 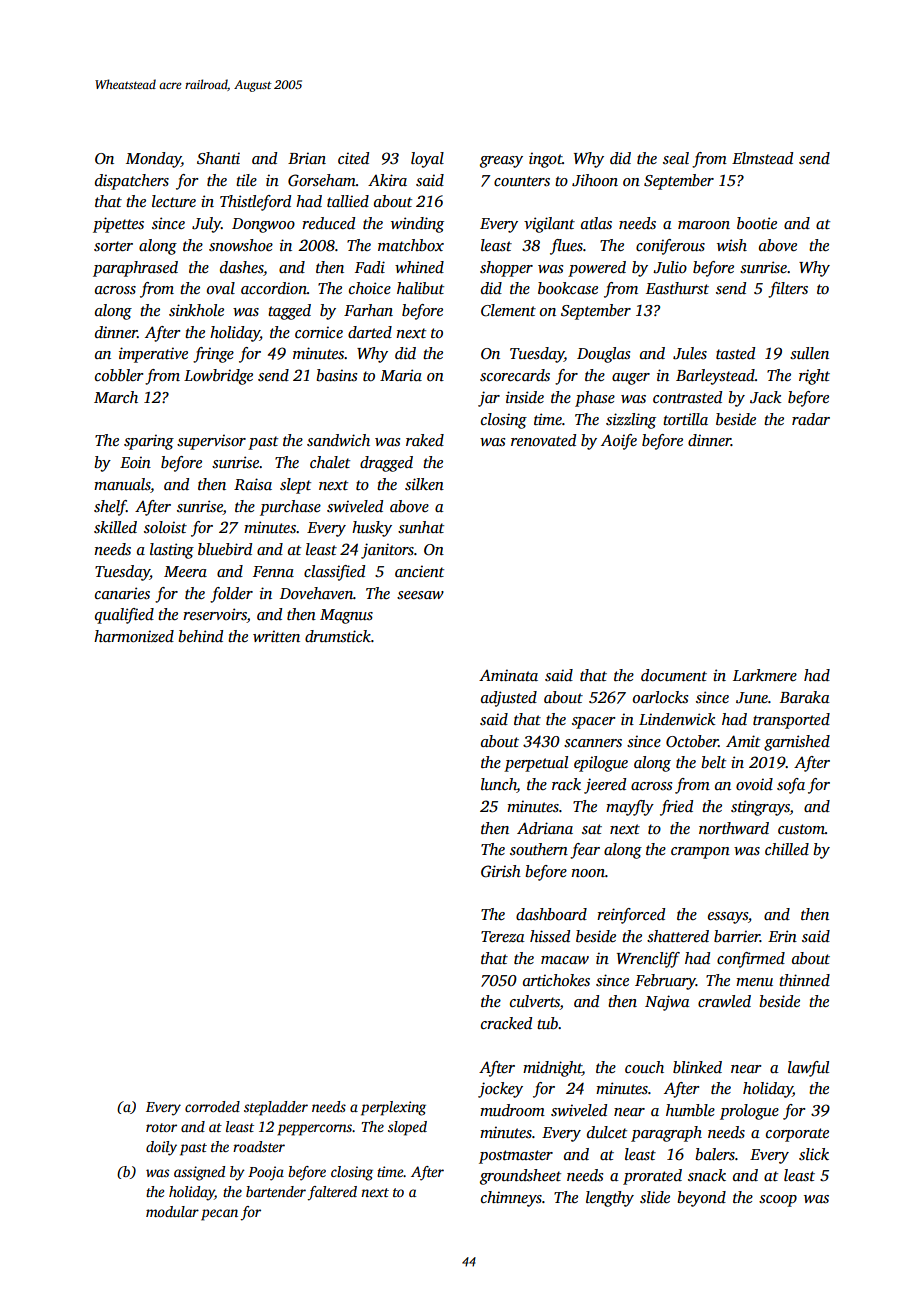 I want to click on qualified, so click(x=124, y=616).
